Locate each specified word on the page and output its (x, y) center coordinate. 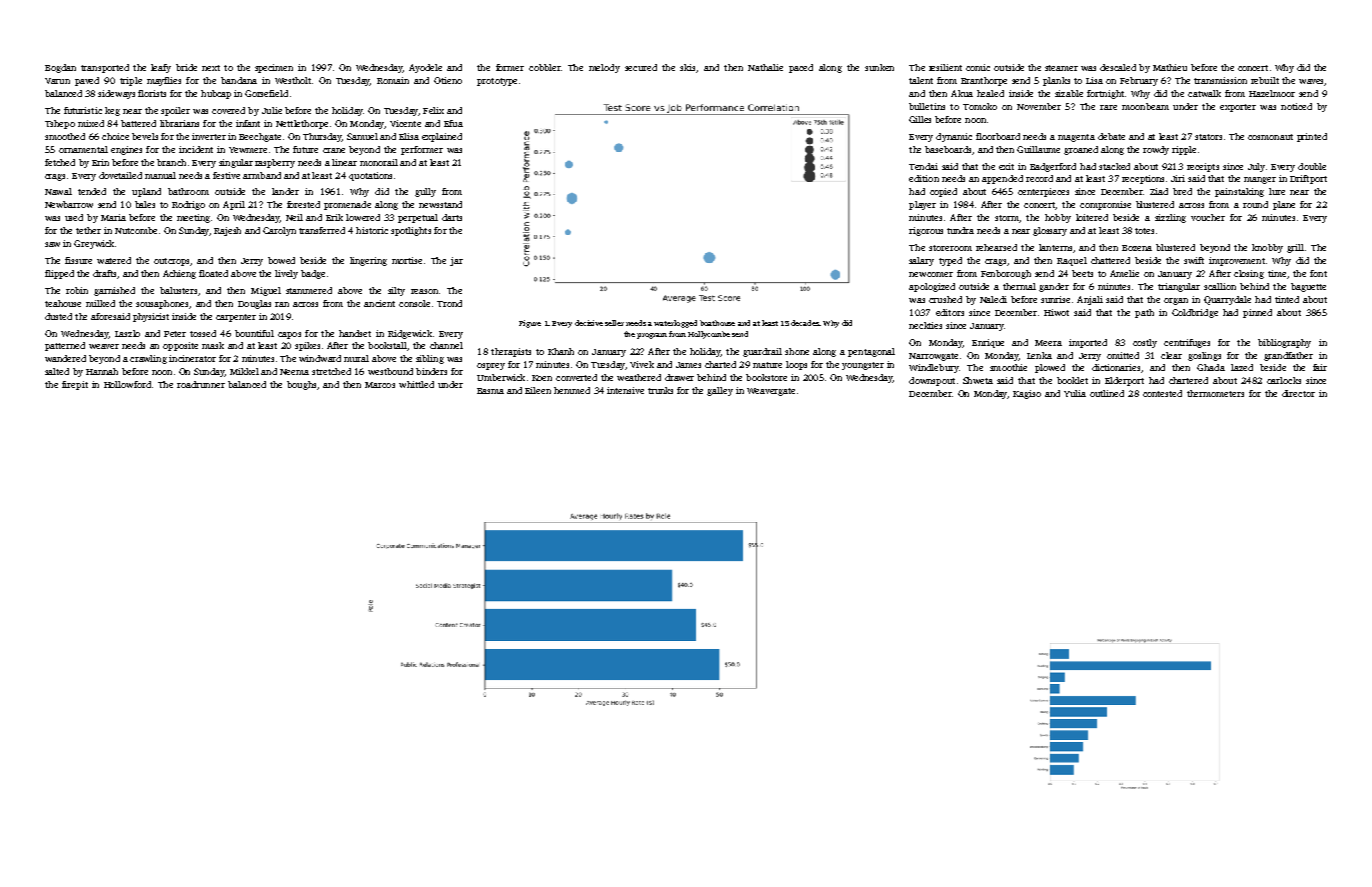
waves (1311, 81)
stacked (1114, 166)
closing (1249, 274)
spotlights (411, 231)
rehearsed (996, 247)
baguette (1308, 287)
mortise (407, 260)
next (211, 68)
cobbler (545, 67)
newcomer (931, 274)
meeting (193, 218)
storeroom (950, 248)
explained (442, 137)
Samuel (362, 136)
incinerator (192, 358)
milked (100, 303)
